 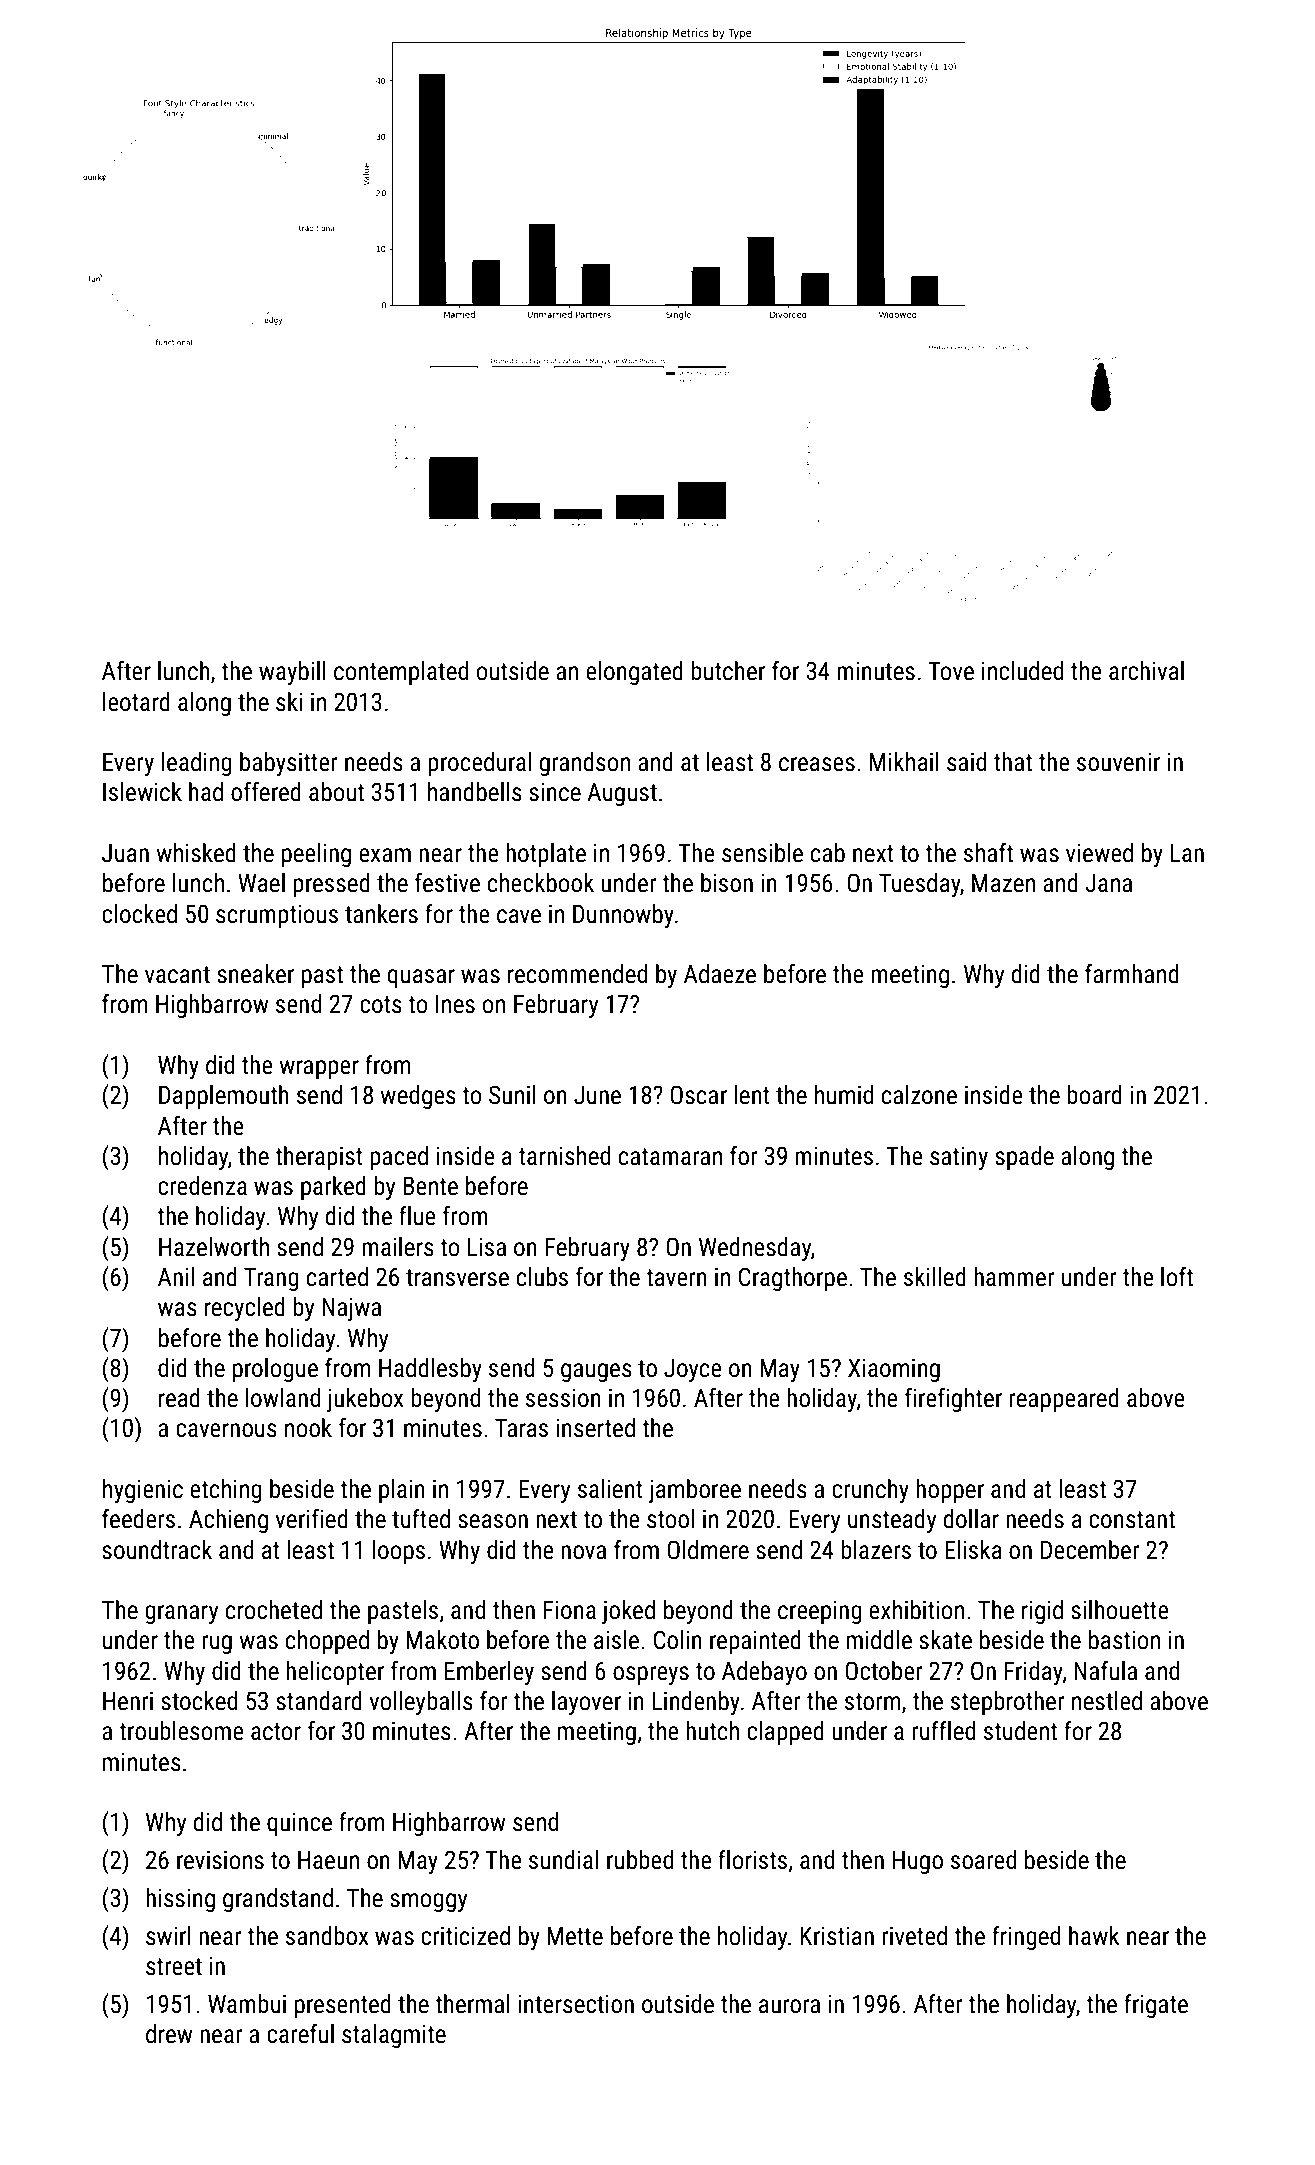 What do you see at coordinates (628, 1612) in the page?
I see `joked` at bounding box center [628, 1612].
